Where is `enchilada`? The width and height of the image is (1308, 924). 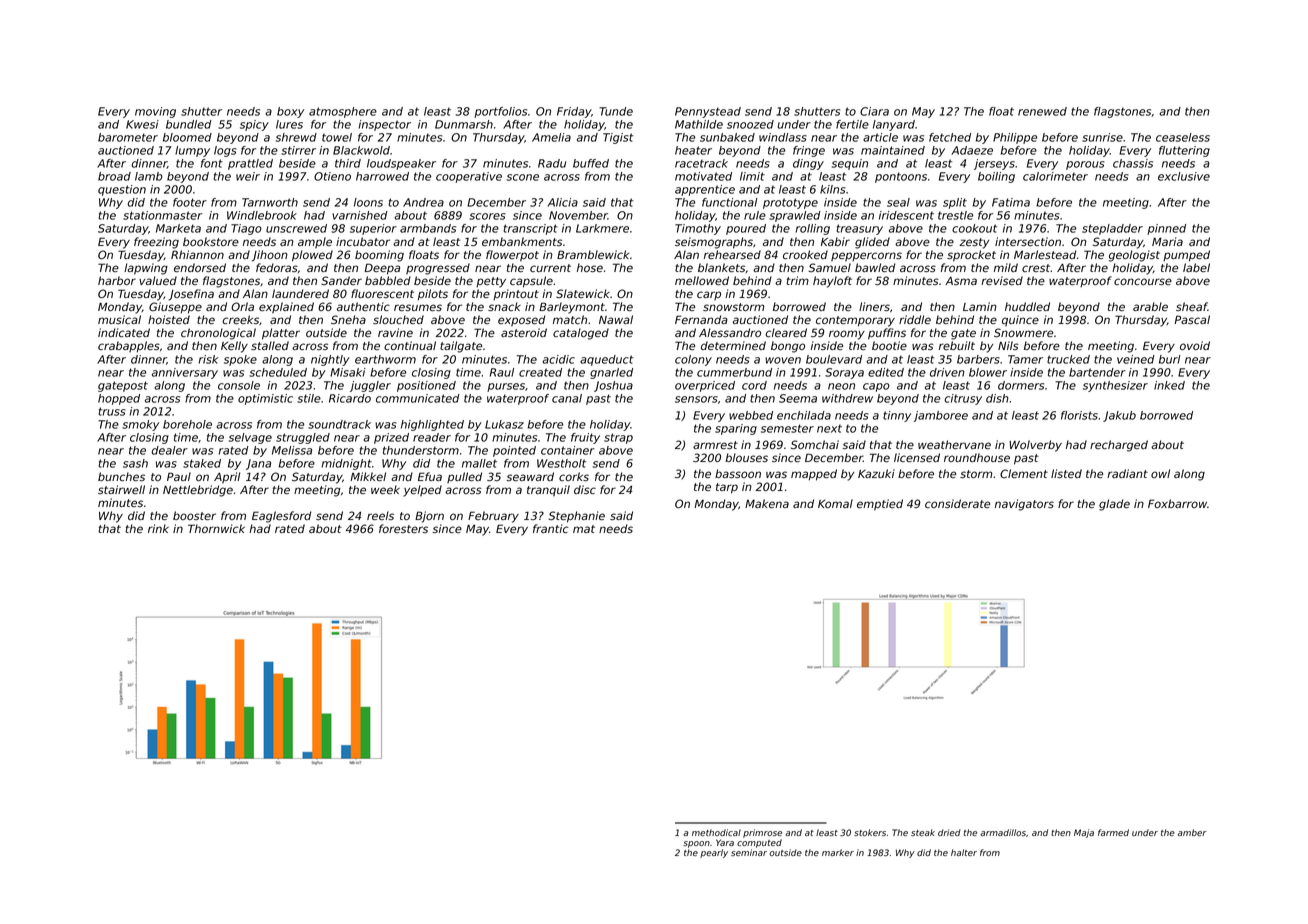
enchilada is located at coordinates (804, 415).
